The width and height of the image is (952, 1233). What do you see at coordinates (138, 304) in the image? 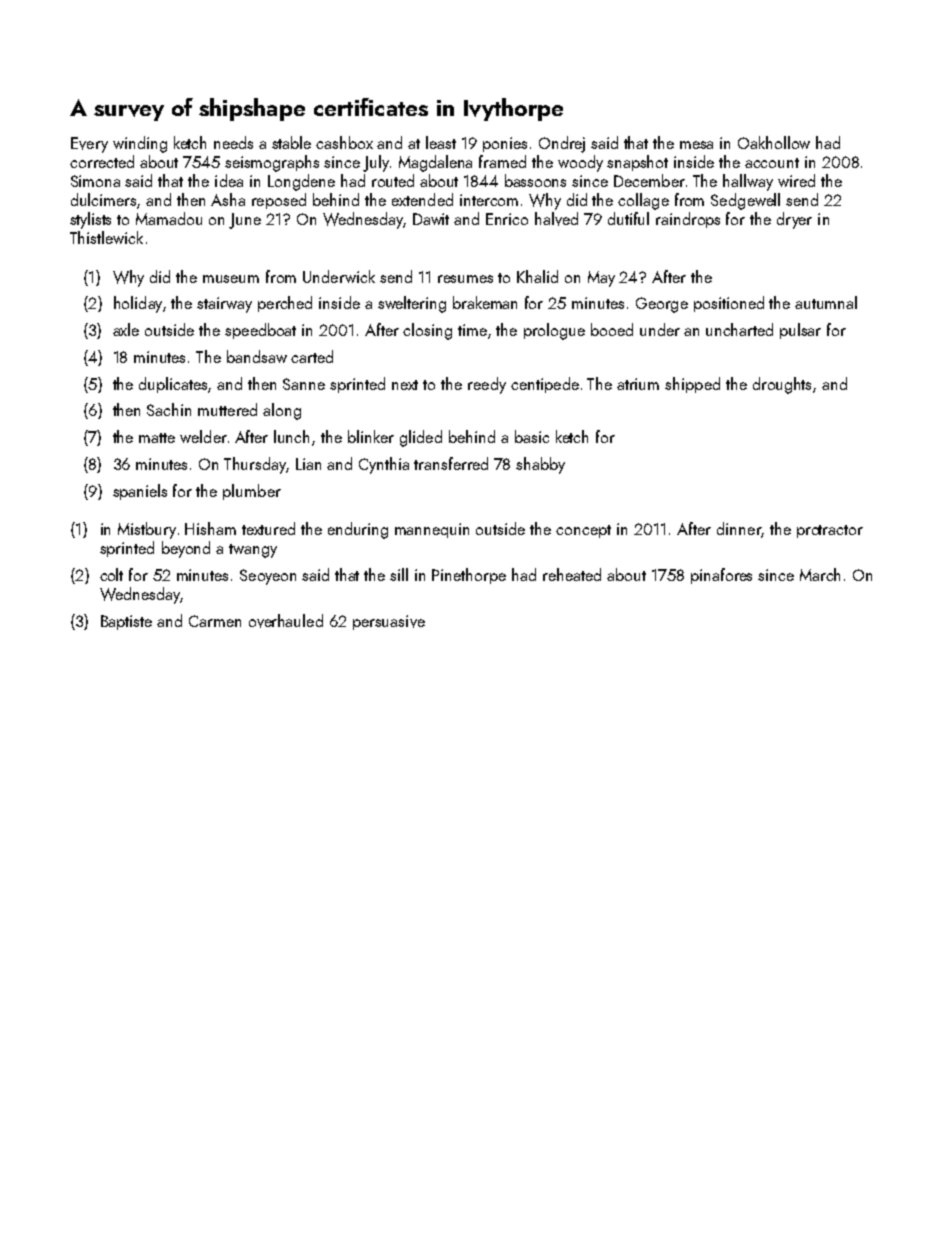
I see `holiday` at bounding box center [138, 304].
